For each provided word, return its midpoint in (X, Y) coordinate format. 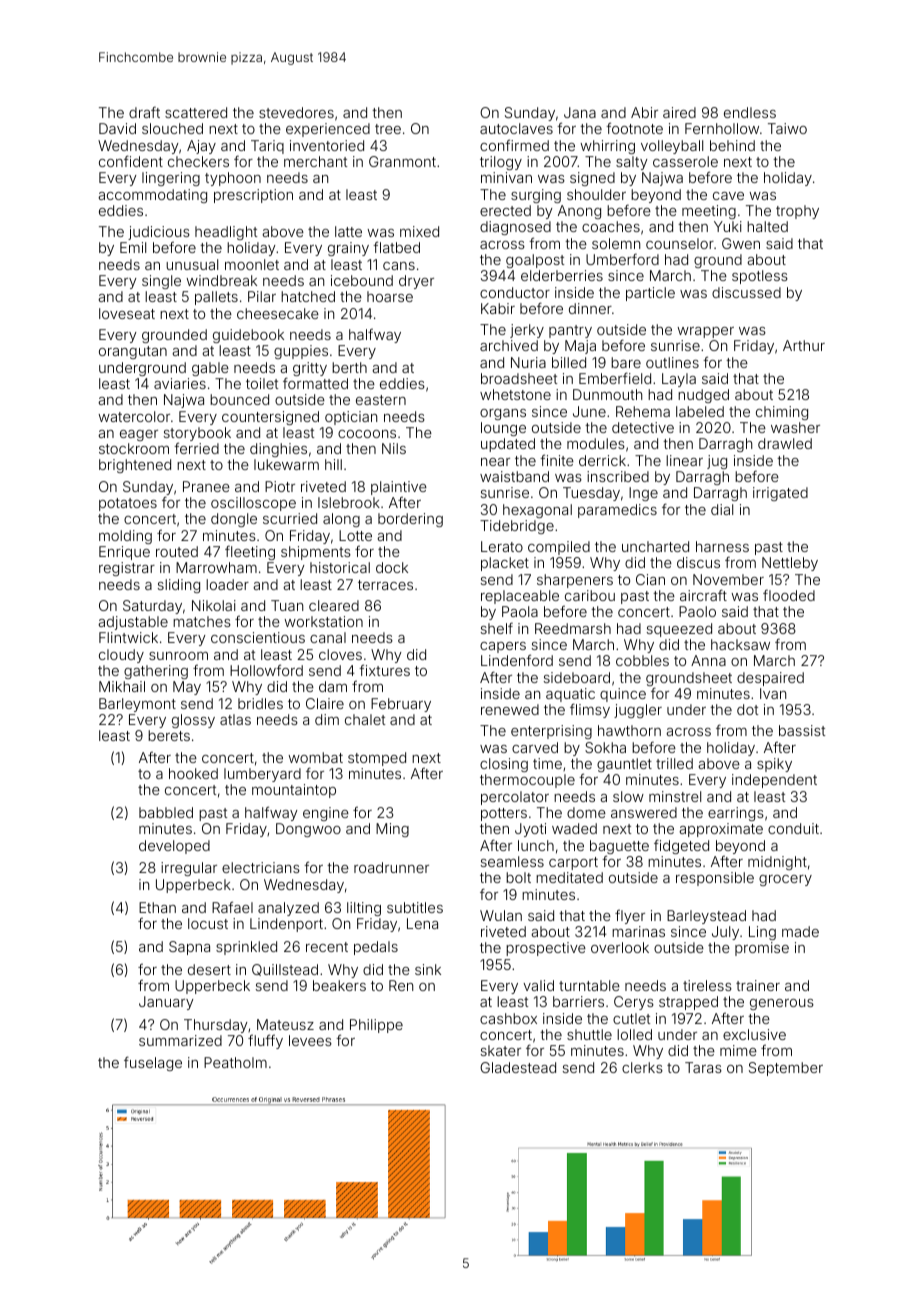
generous (782, 1004)
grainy (348, 249)
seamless (512, 861)
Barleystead (706, 917)
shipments (316, 553)
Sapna (189, 948)
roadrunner (391, 867)
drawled (785, 443)
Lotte (355, 535)
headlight (226, 233)
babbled (166, 812)
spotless (760, 277)
